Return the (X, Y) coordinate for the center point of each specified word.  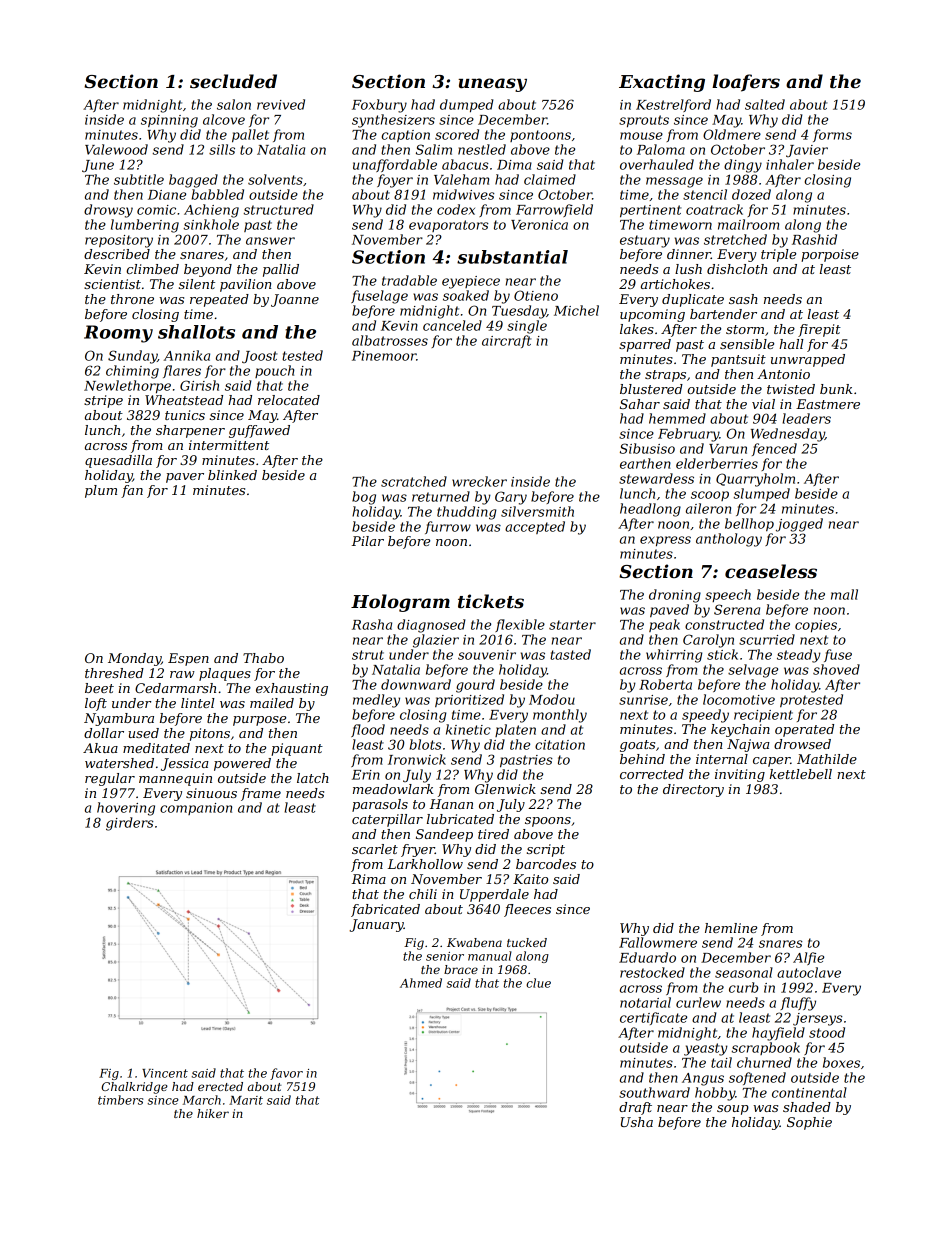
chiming (132, 372)
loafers (746, 83)
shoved (836, 669)
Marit (246, 1100)
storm (745, 329)
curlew (698, 1002)
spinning (169, 121)
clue (538, 983)
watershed (119, 763)
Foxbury (379, 106)
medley (376, 701)
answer (270, 241)
